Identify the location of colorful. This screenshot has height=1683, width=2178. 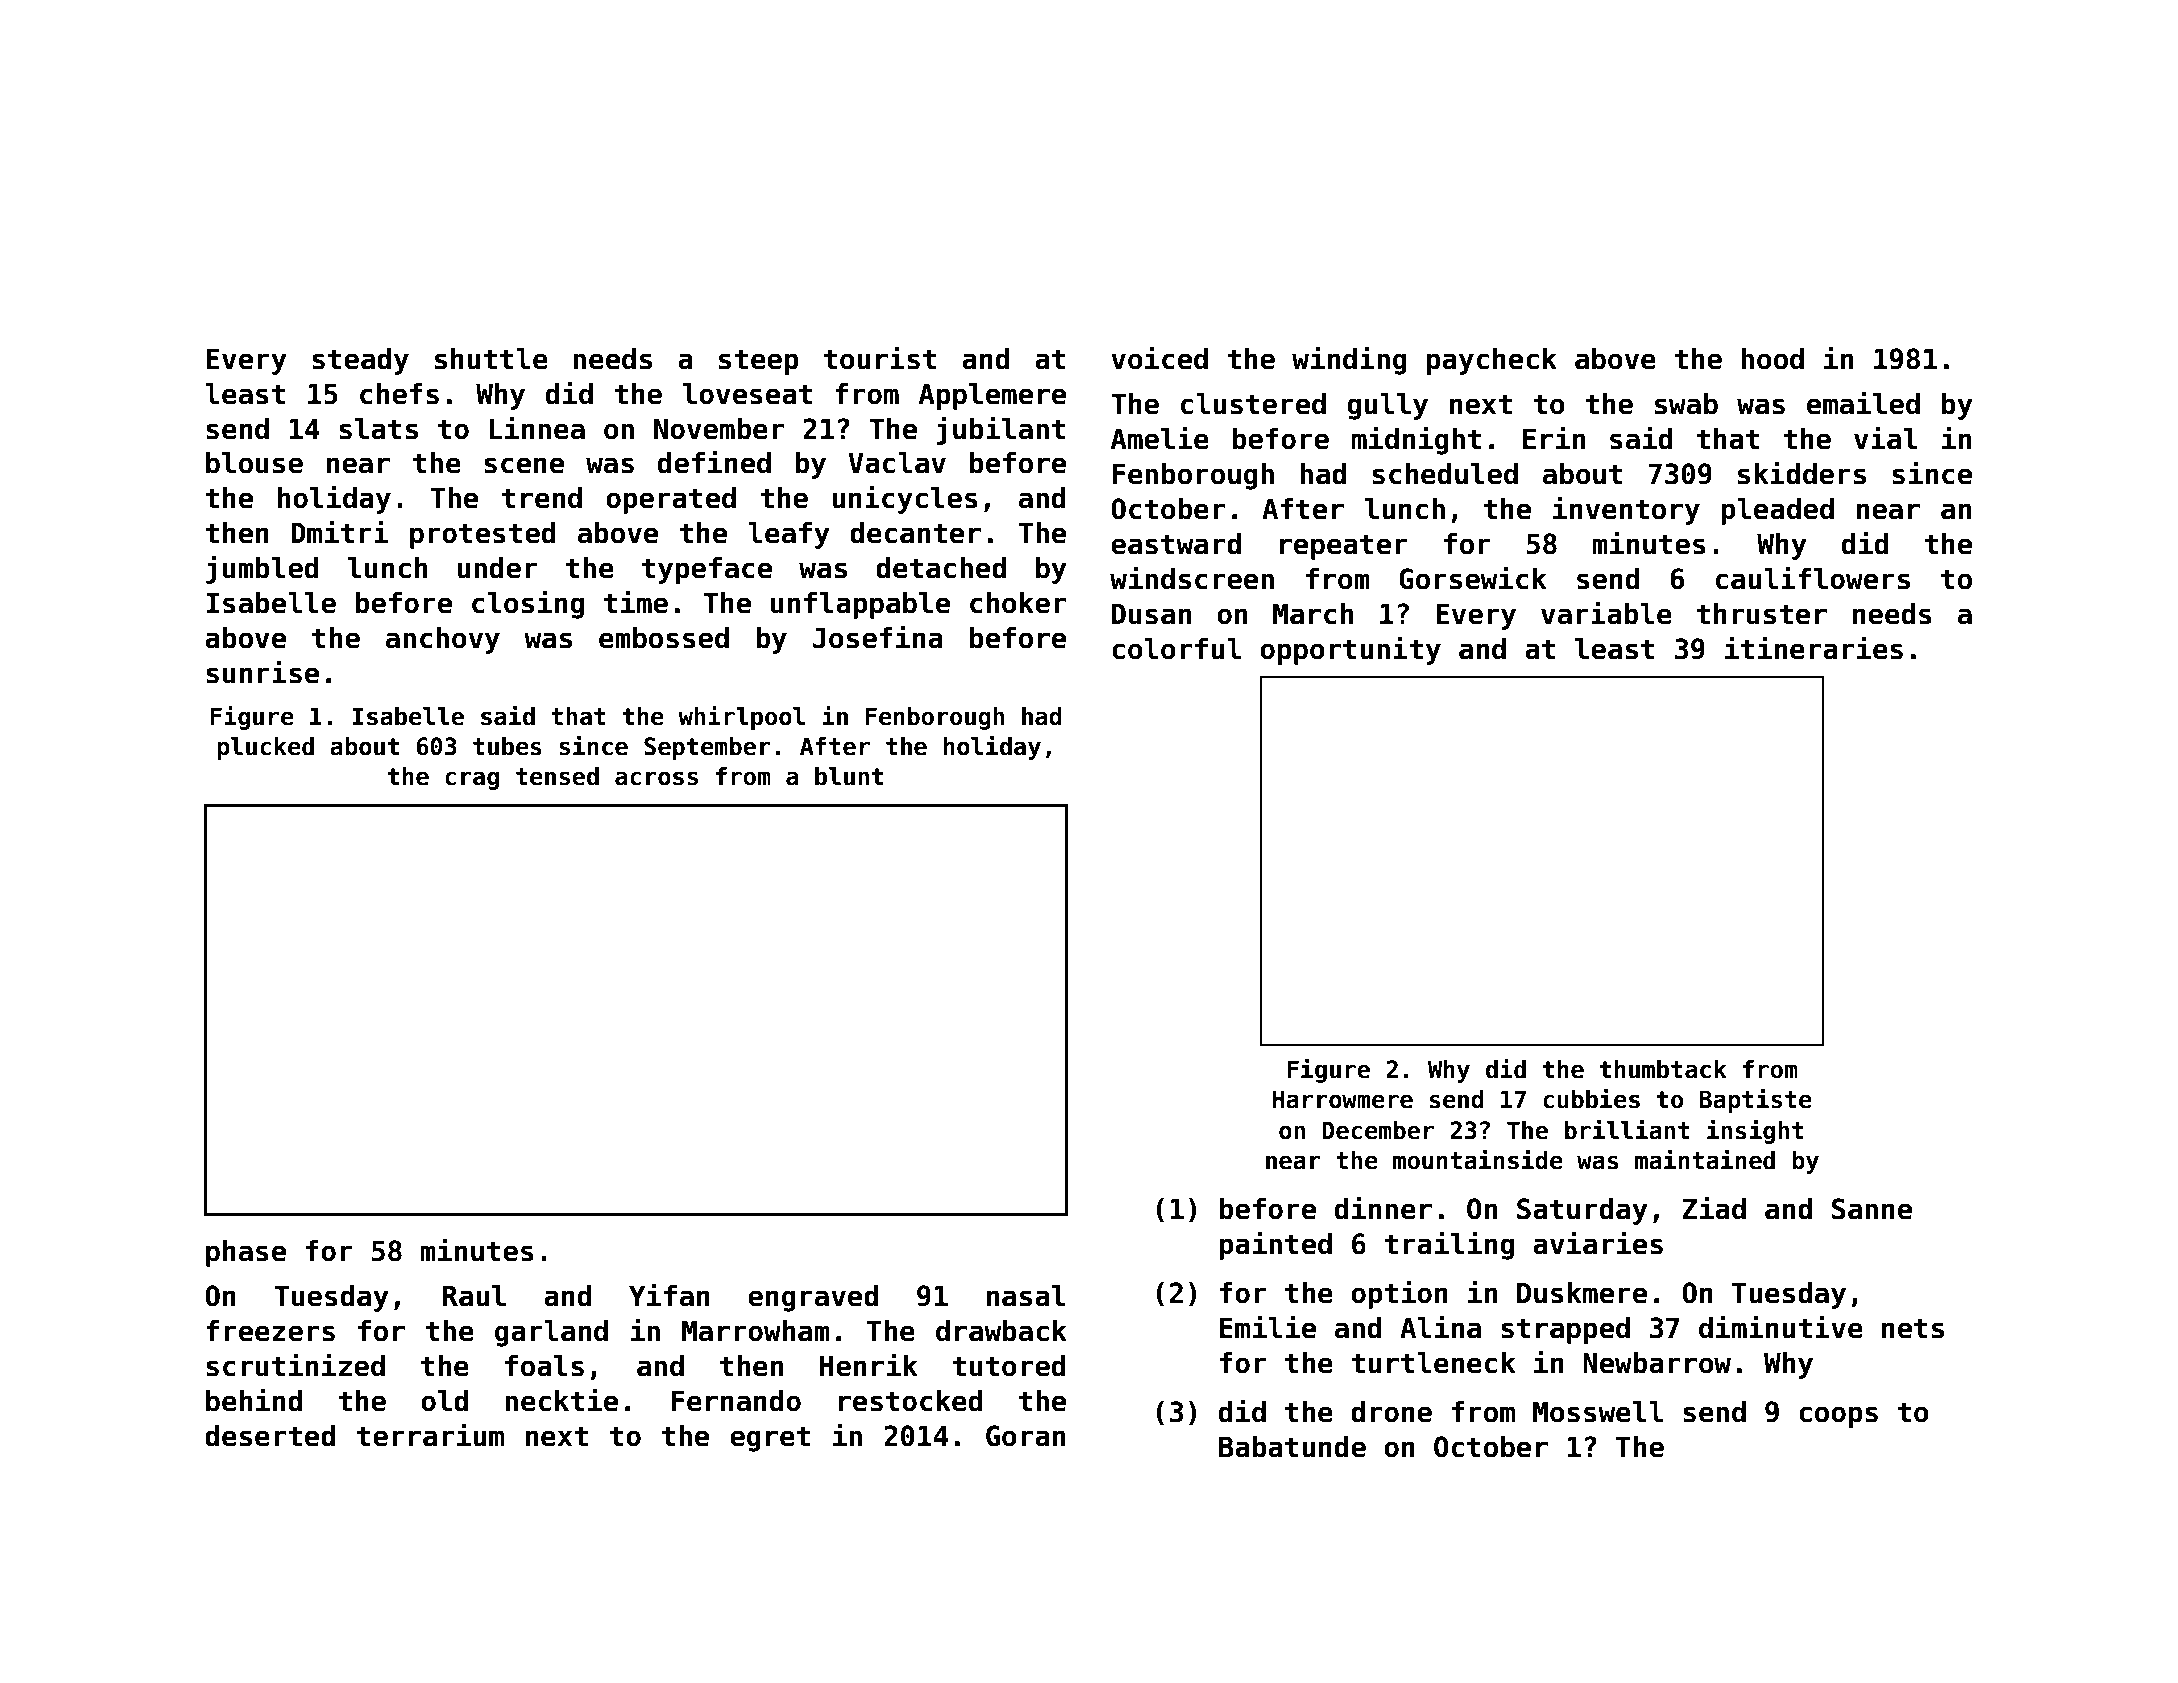
(1176, 649).
